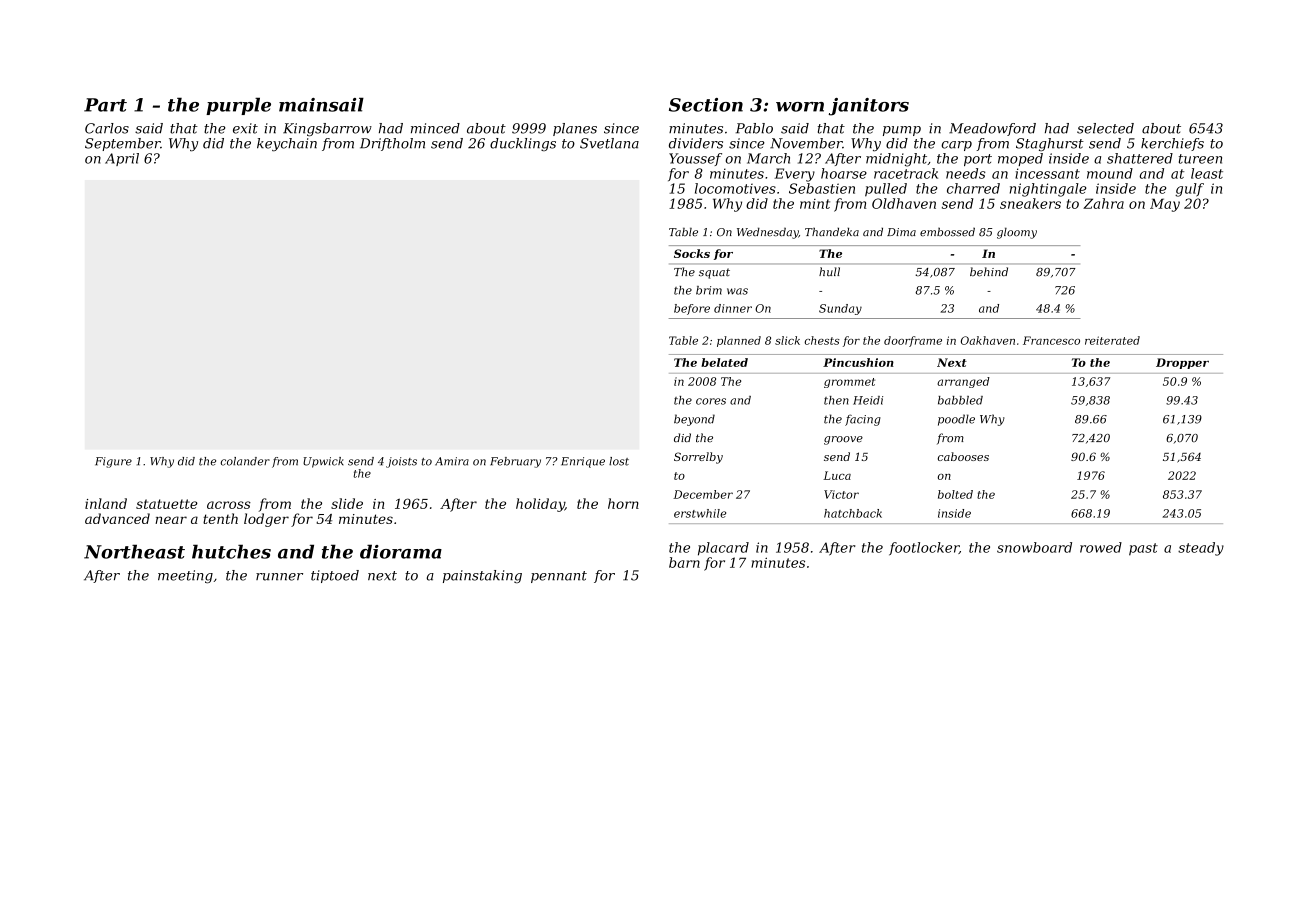 The width and height of the image is (1308, 924). What do you see at coordinates (185, 576) in the image?
I see `meeting` at bounding box center [185, 576].
